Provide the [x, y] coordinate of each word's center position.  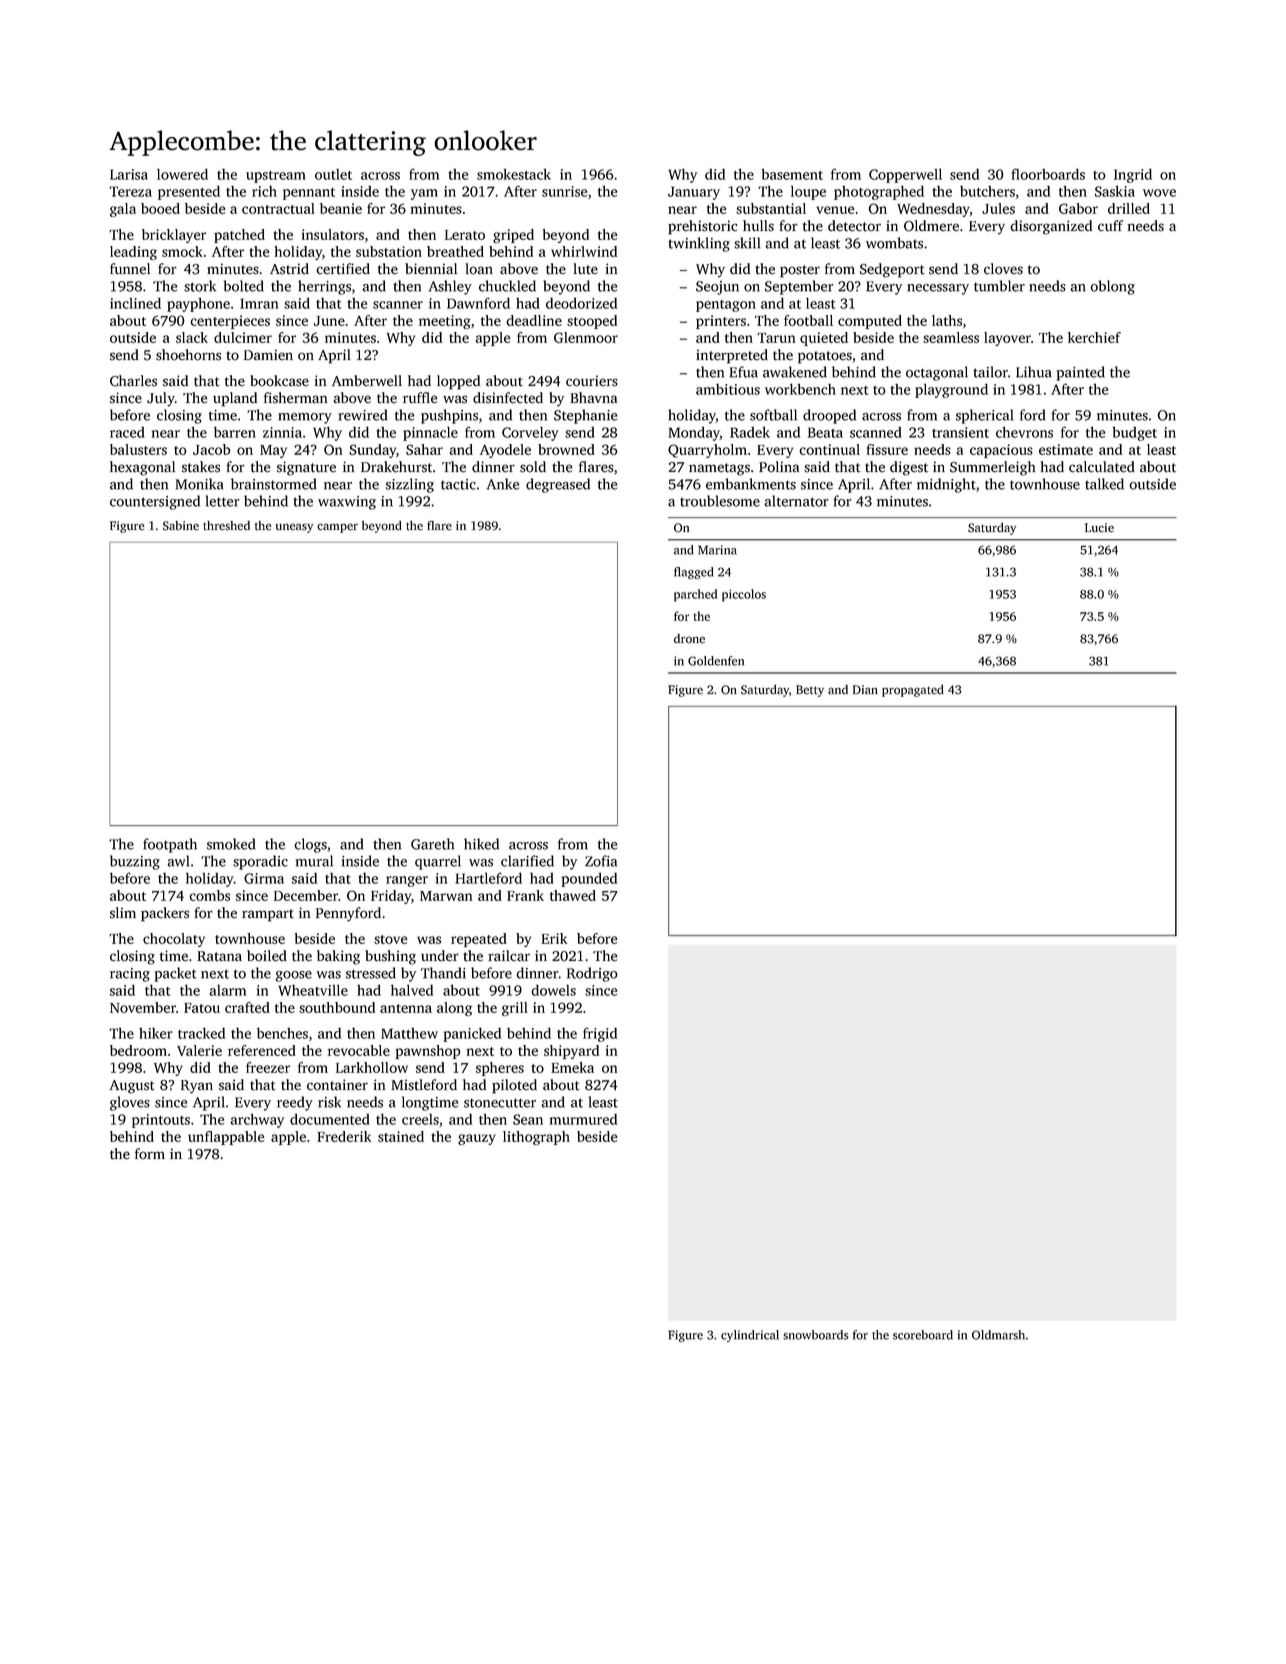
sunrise [564, 191]
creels [420, 1119]
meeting [445, 322]
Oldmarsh [998, 1335]
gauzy [477, 1139]
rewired [362, 415]
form [150, 1154]
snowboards [816, 1335]
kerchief [1094, 337]
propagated [913, 691]
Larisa [129, 174]
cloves [1003, 269]
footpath [170, 845]
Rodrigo [592, 974]
